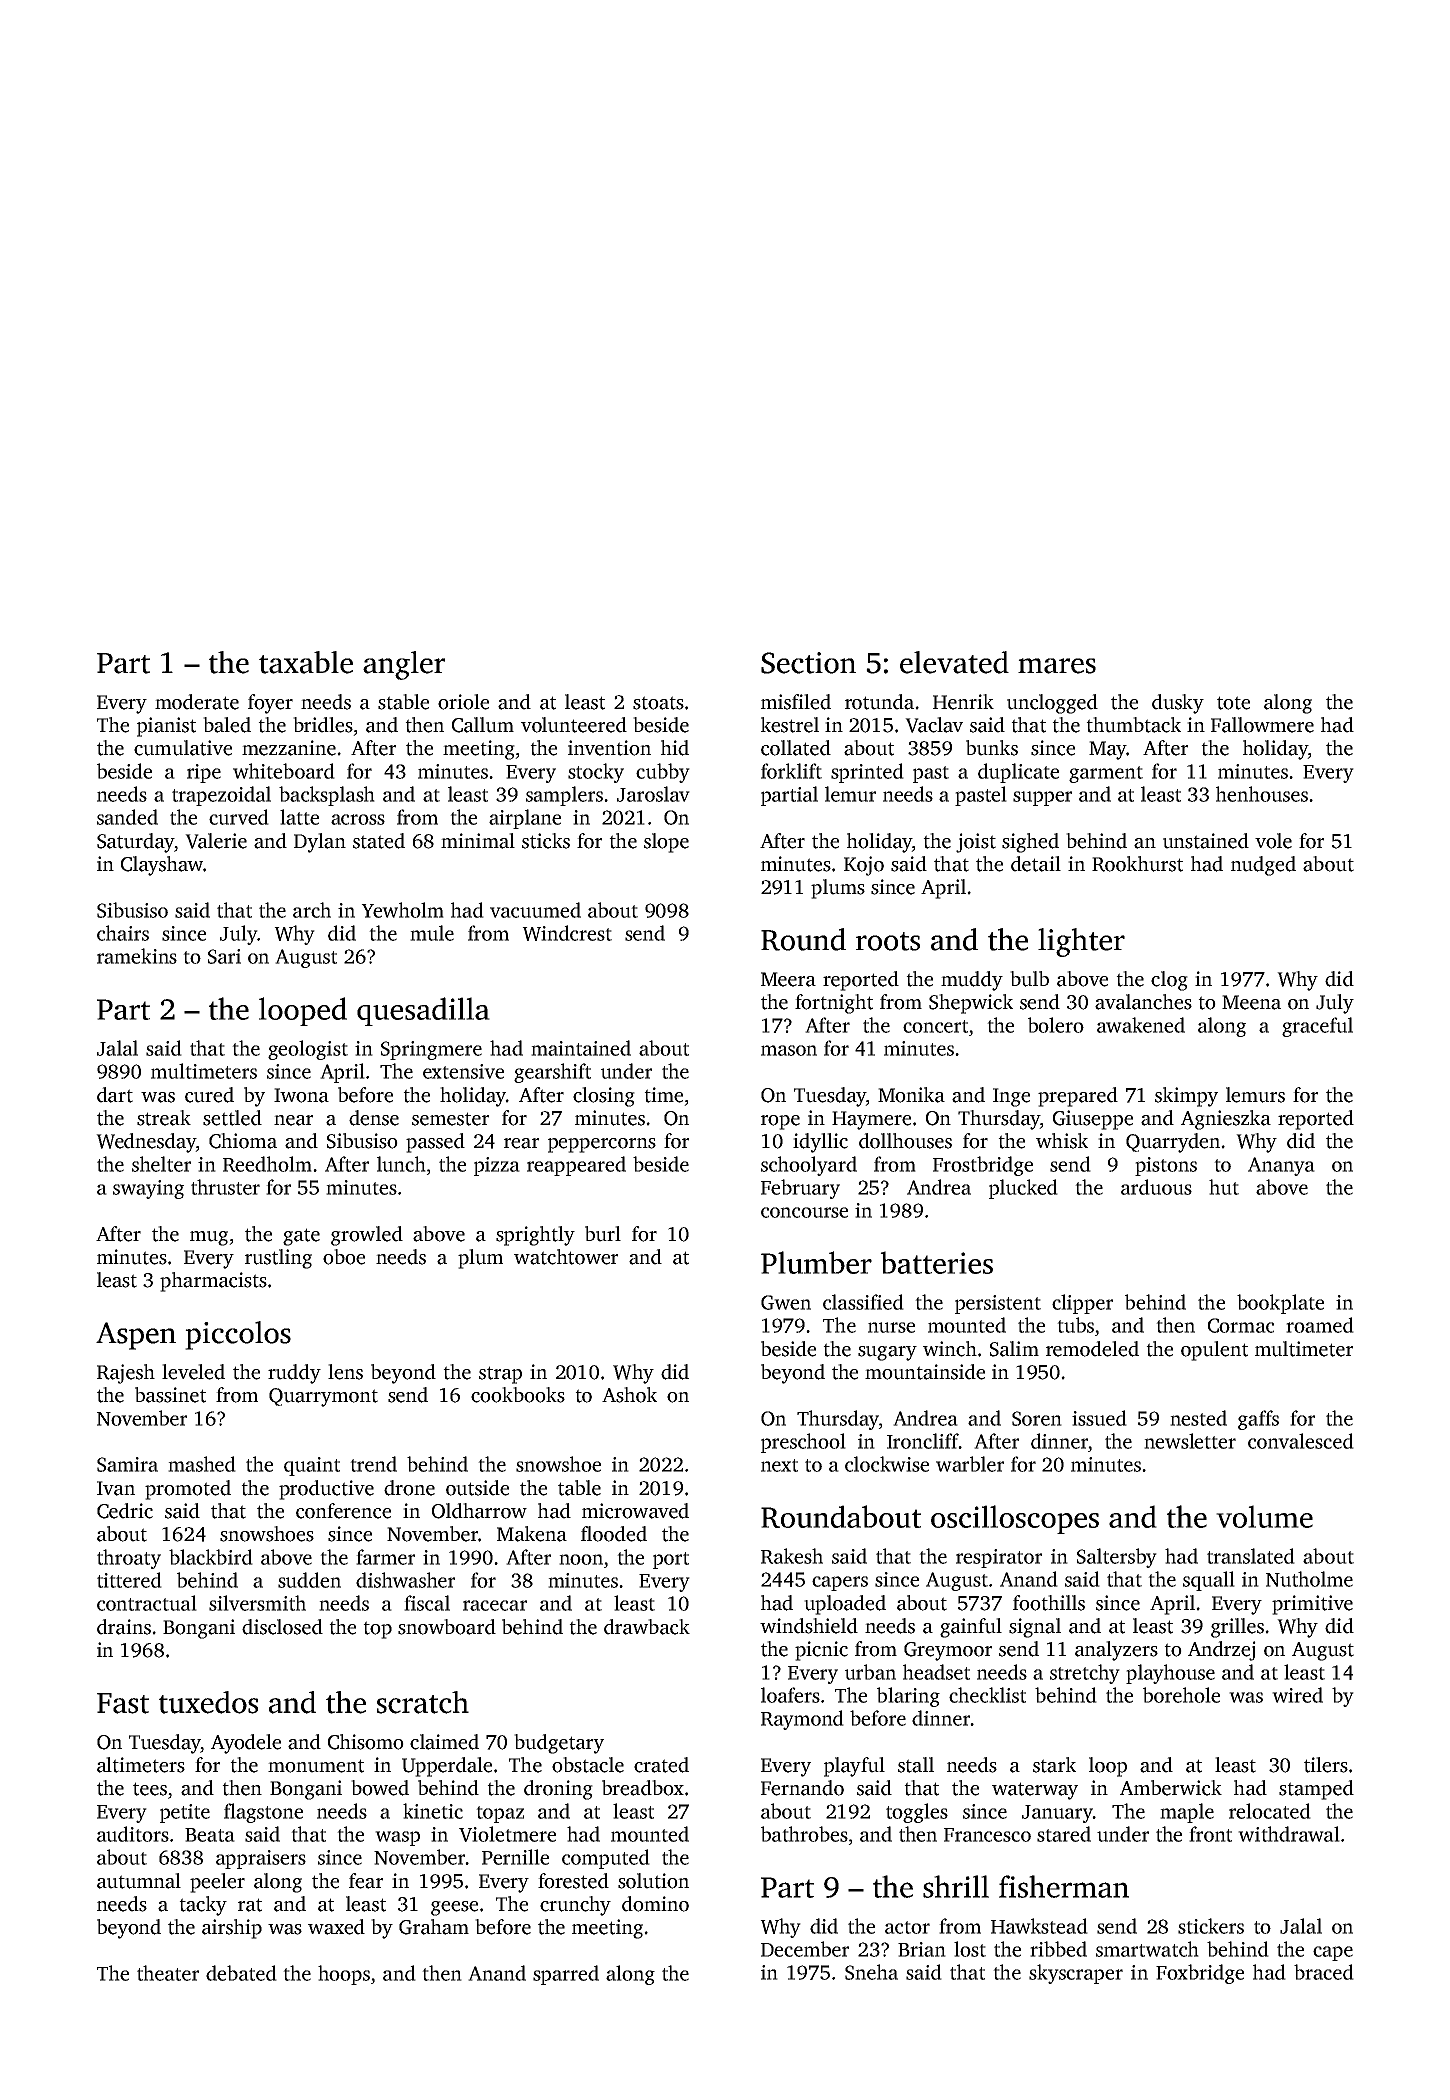  I want to click on borehole, so click(1181, 1695).
